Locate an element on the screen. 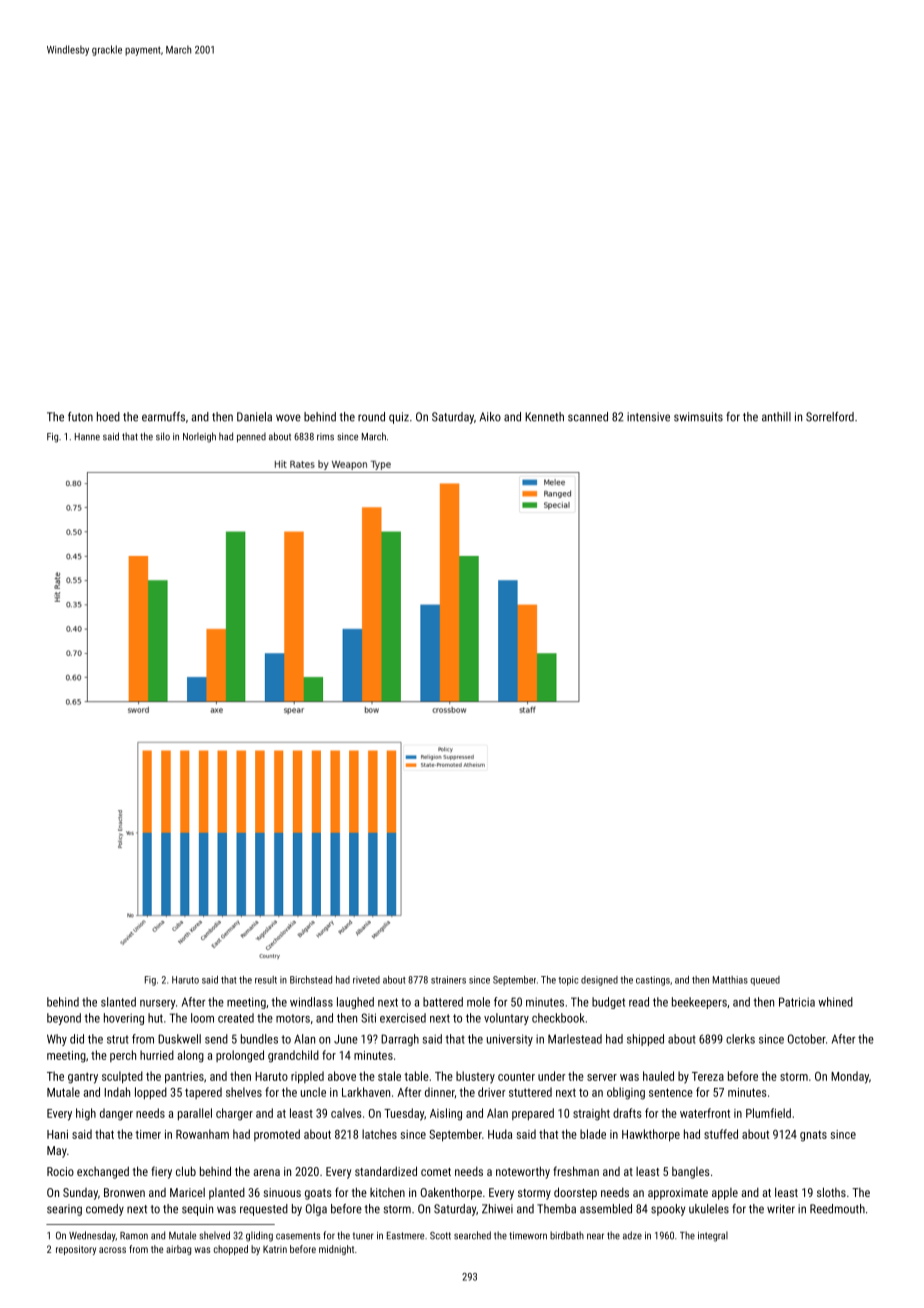  rims is located at coordinates (325, 437).
